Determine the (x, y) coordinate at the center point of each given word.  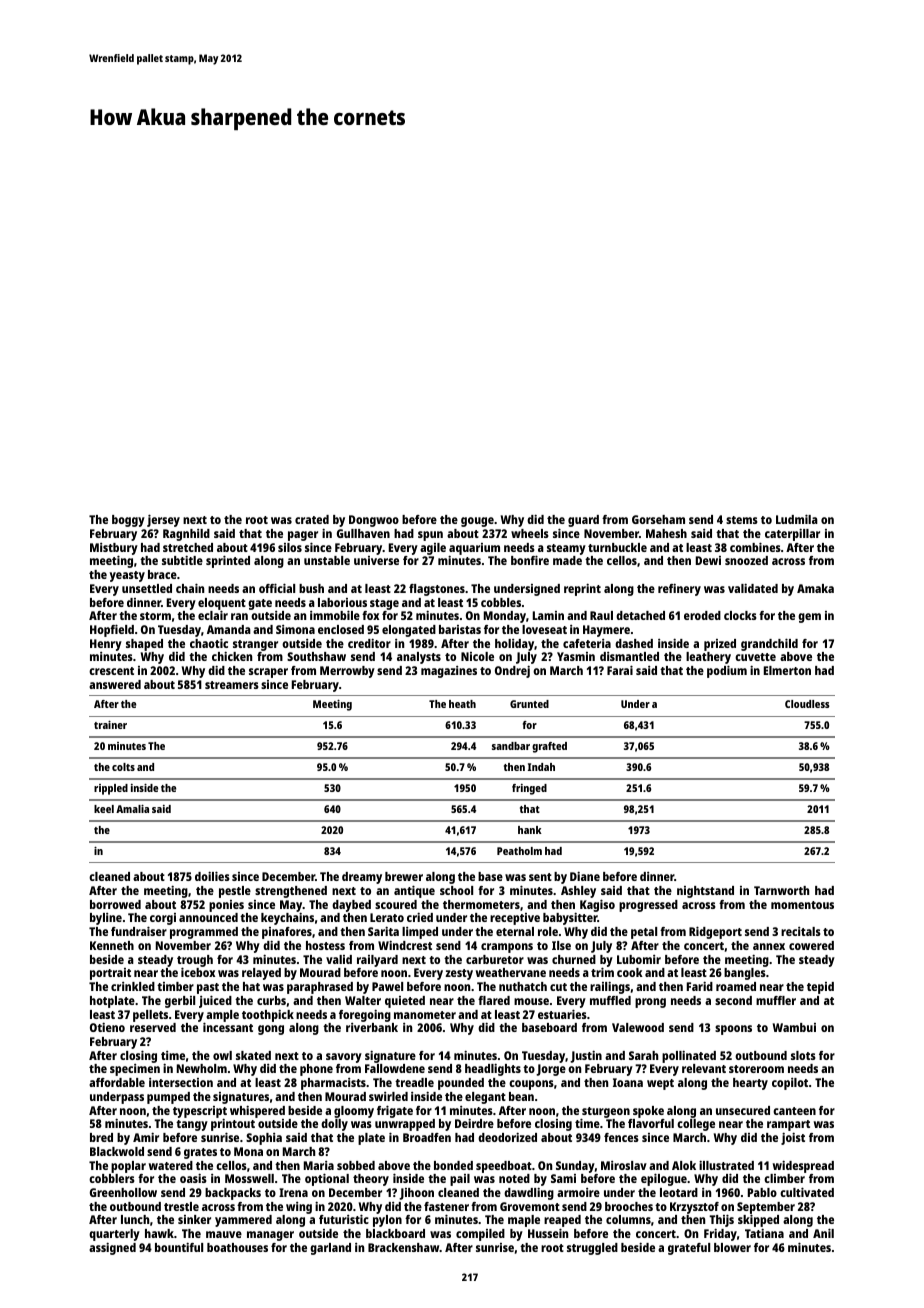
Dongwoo (374, 521)
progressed (648, 906)
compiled (480, 1235)
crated (312, 519)
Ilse (561, 945)
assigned (112, 1248)
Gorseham (658, 519)
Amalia (132, 809)
